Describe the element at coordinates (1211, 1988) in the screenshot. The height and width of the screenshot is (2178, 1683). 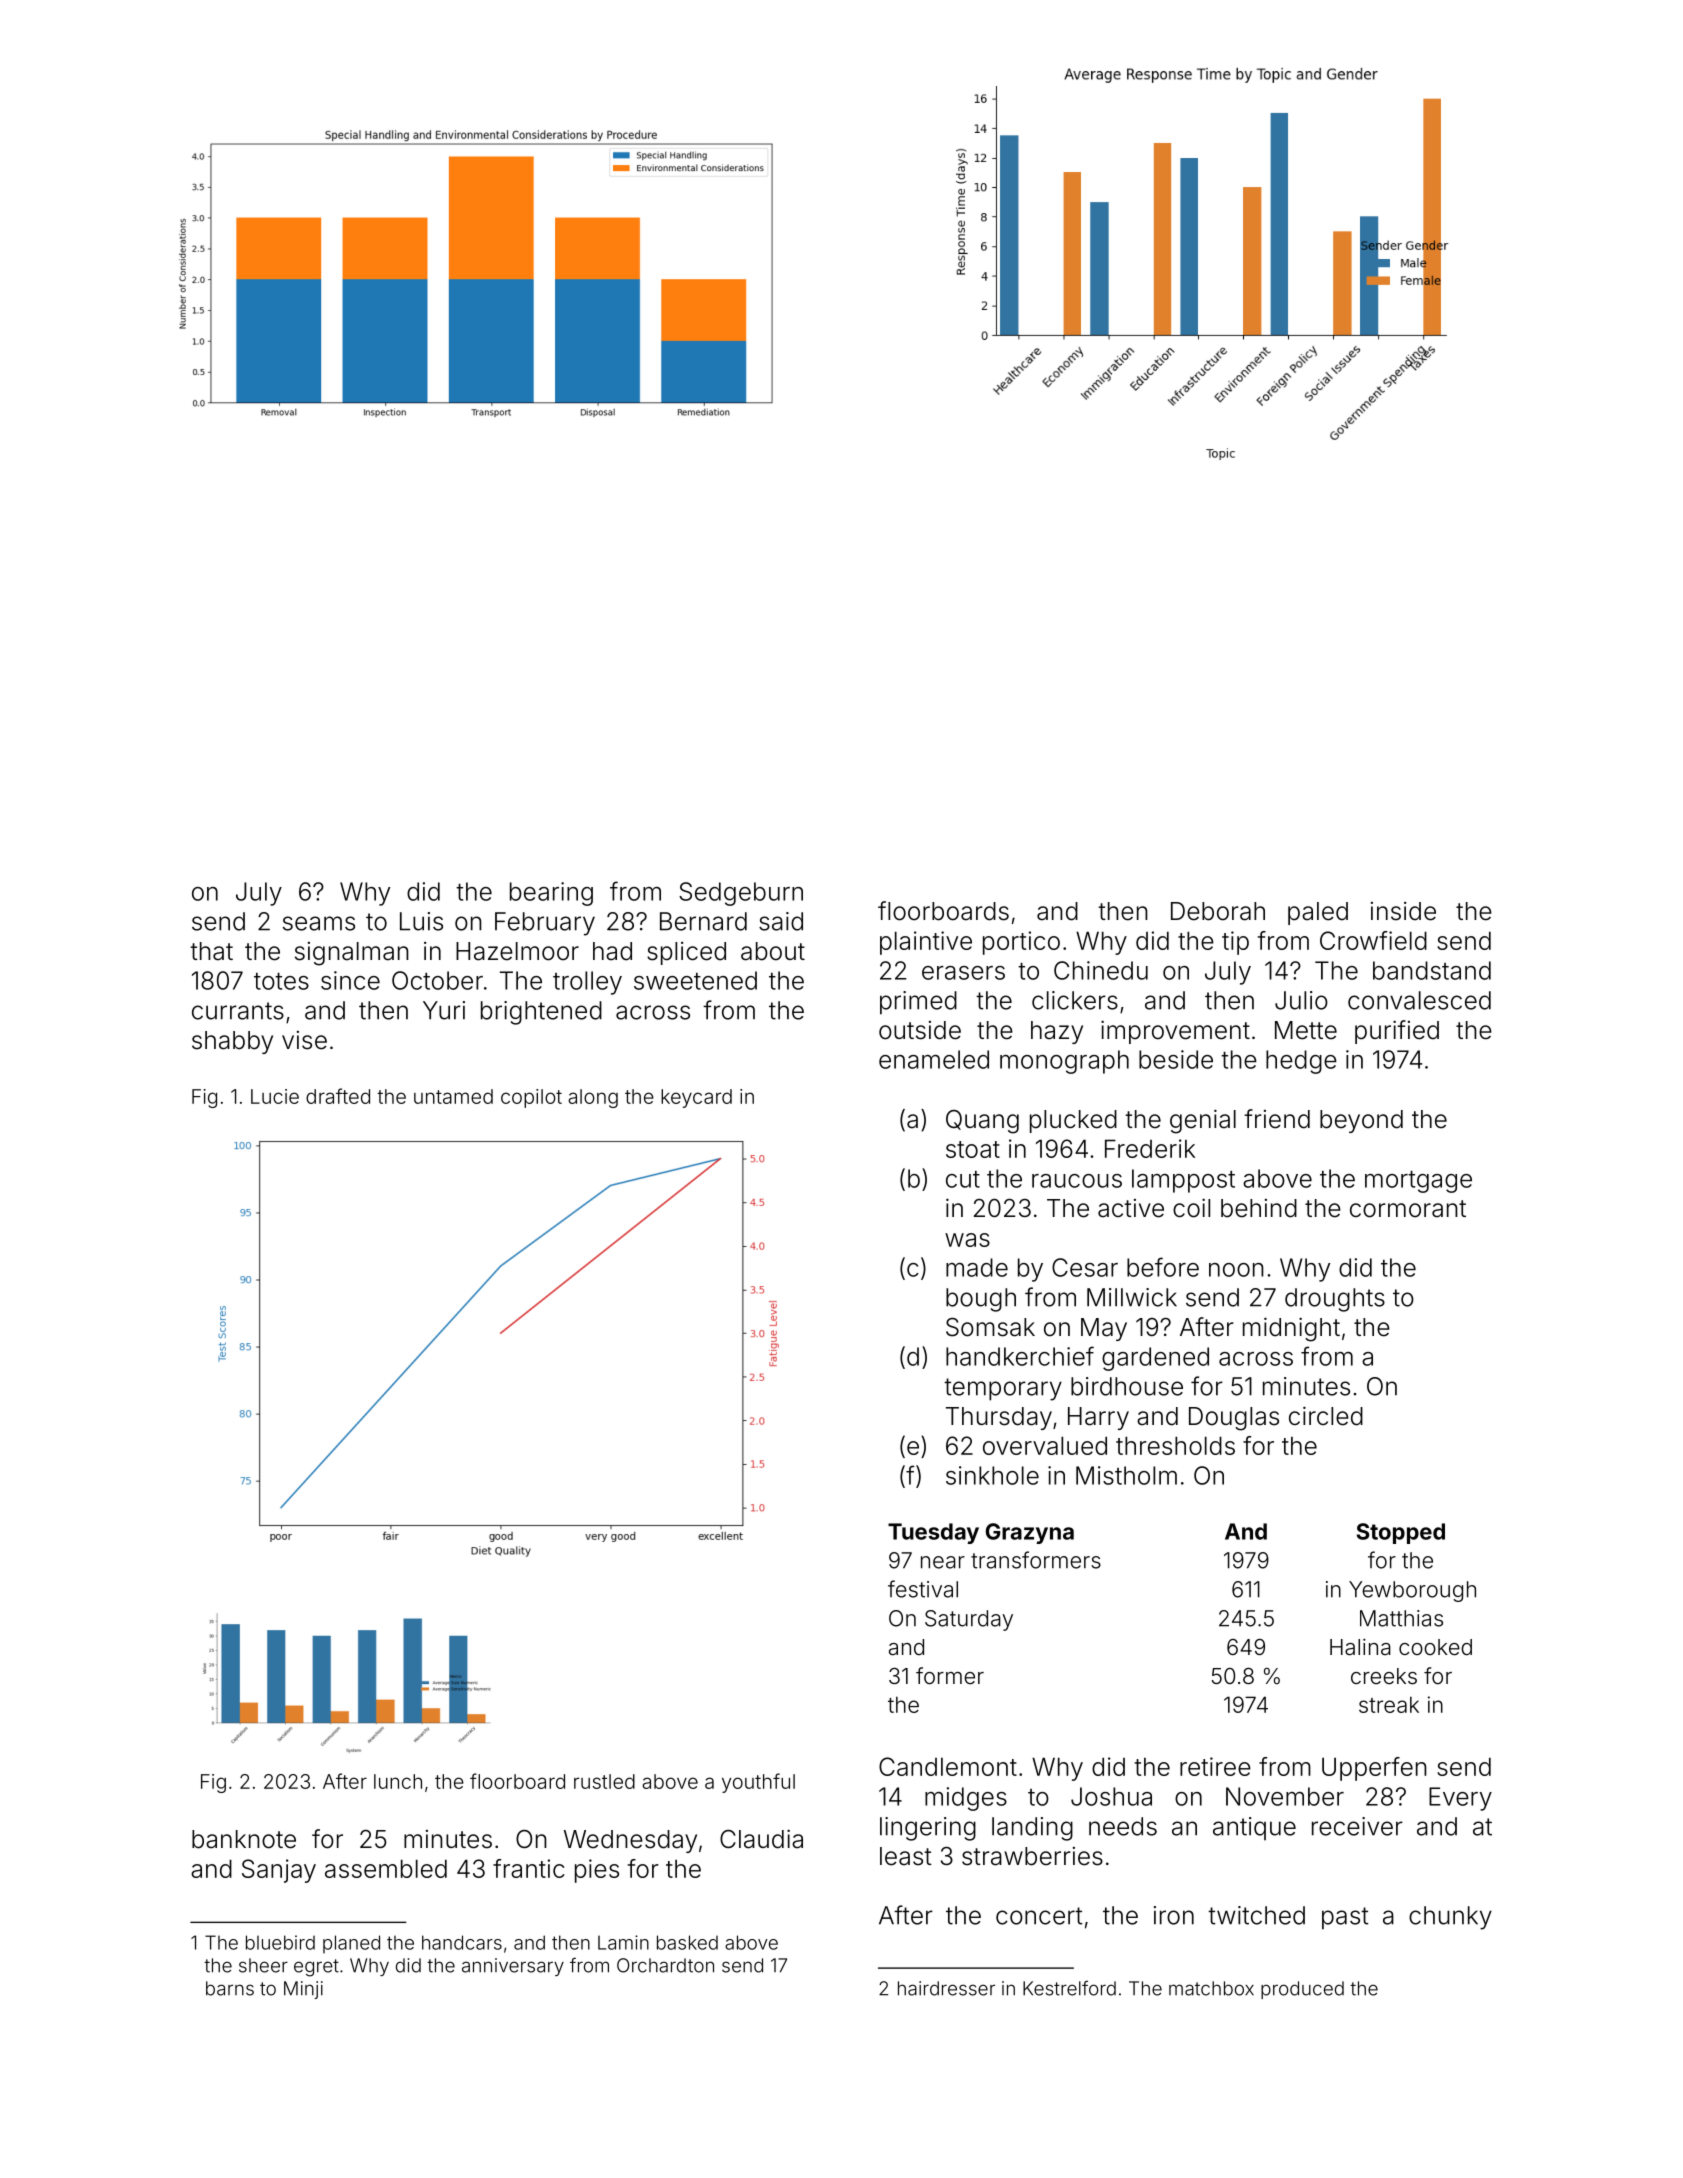
I see `matchbox` at that location.
